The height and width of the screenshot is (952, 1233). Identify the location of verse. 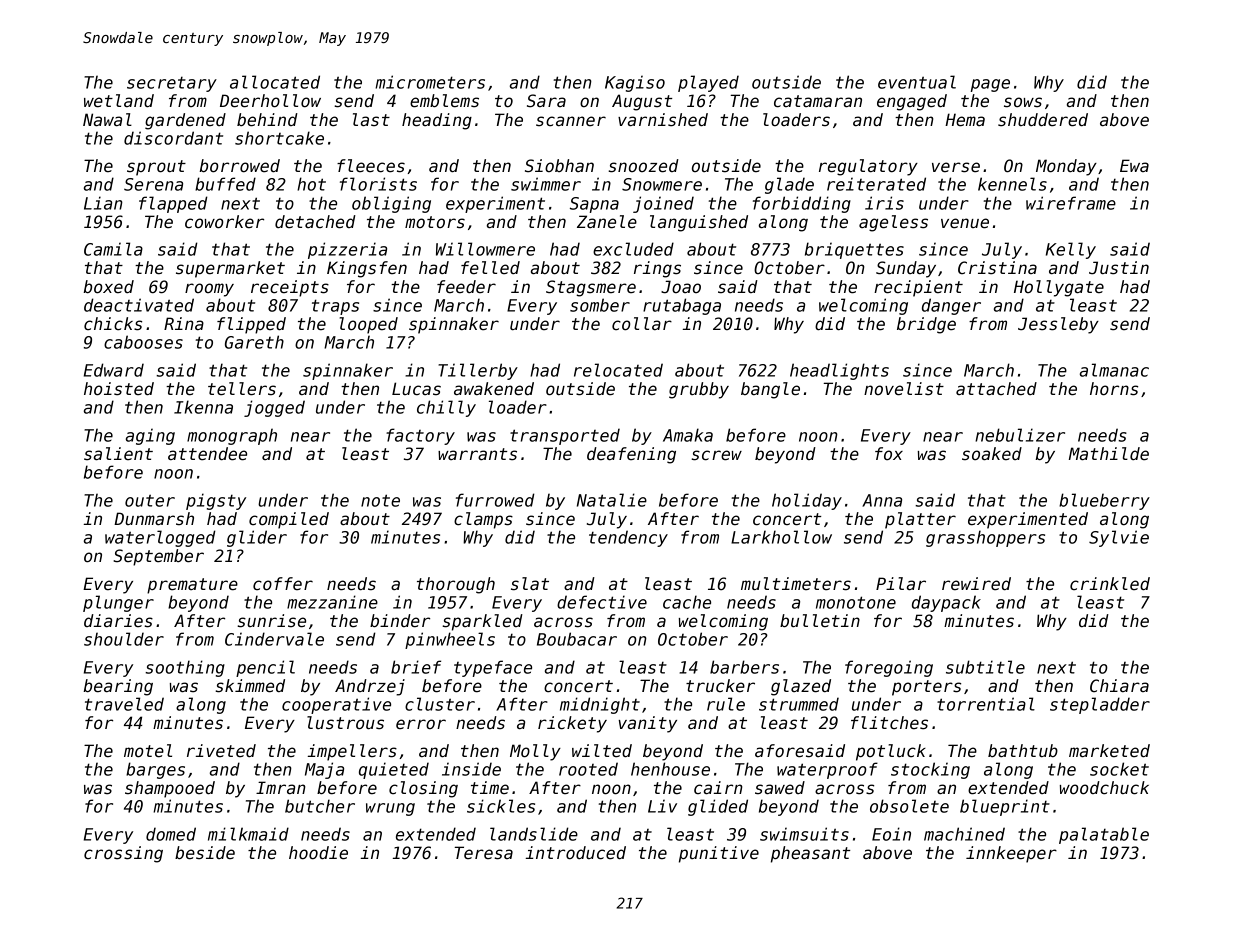
(956, 167).
